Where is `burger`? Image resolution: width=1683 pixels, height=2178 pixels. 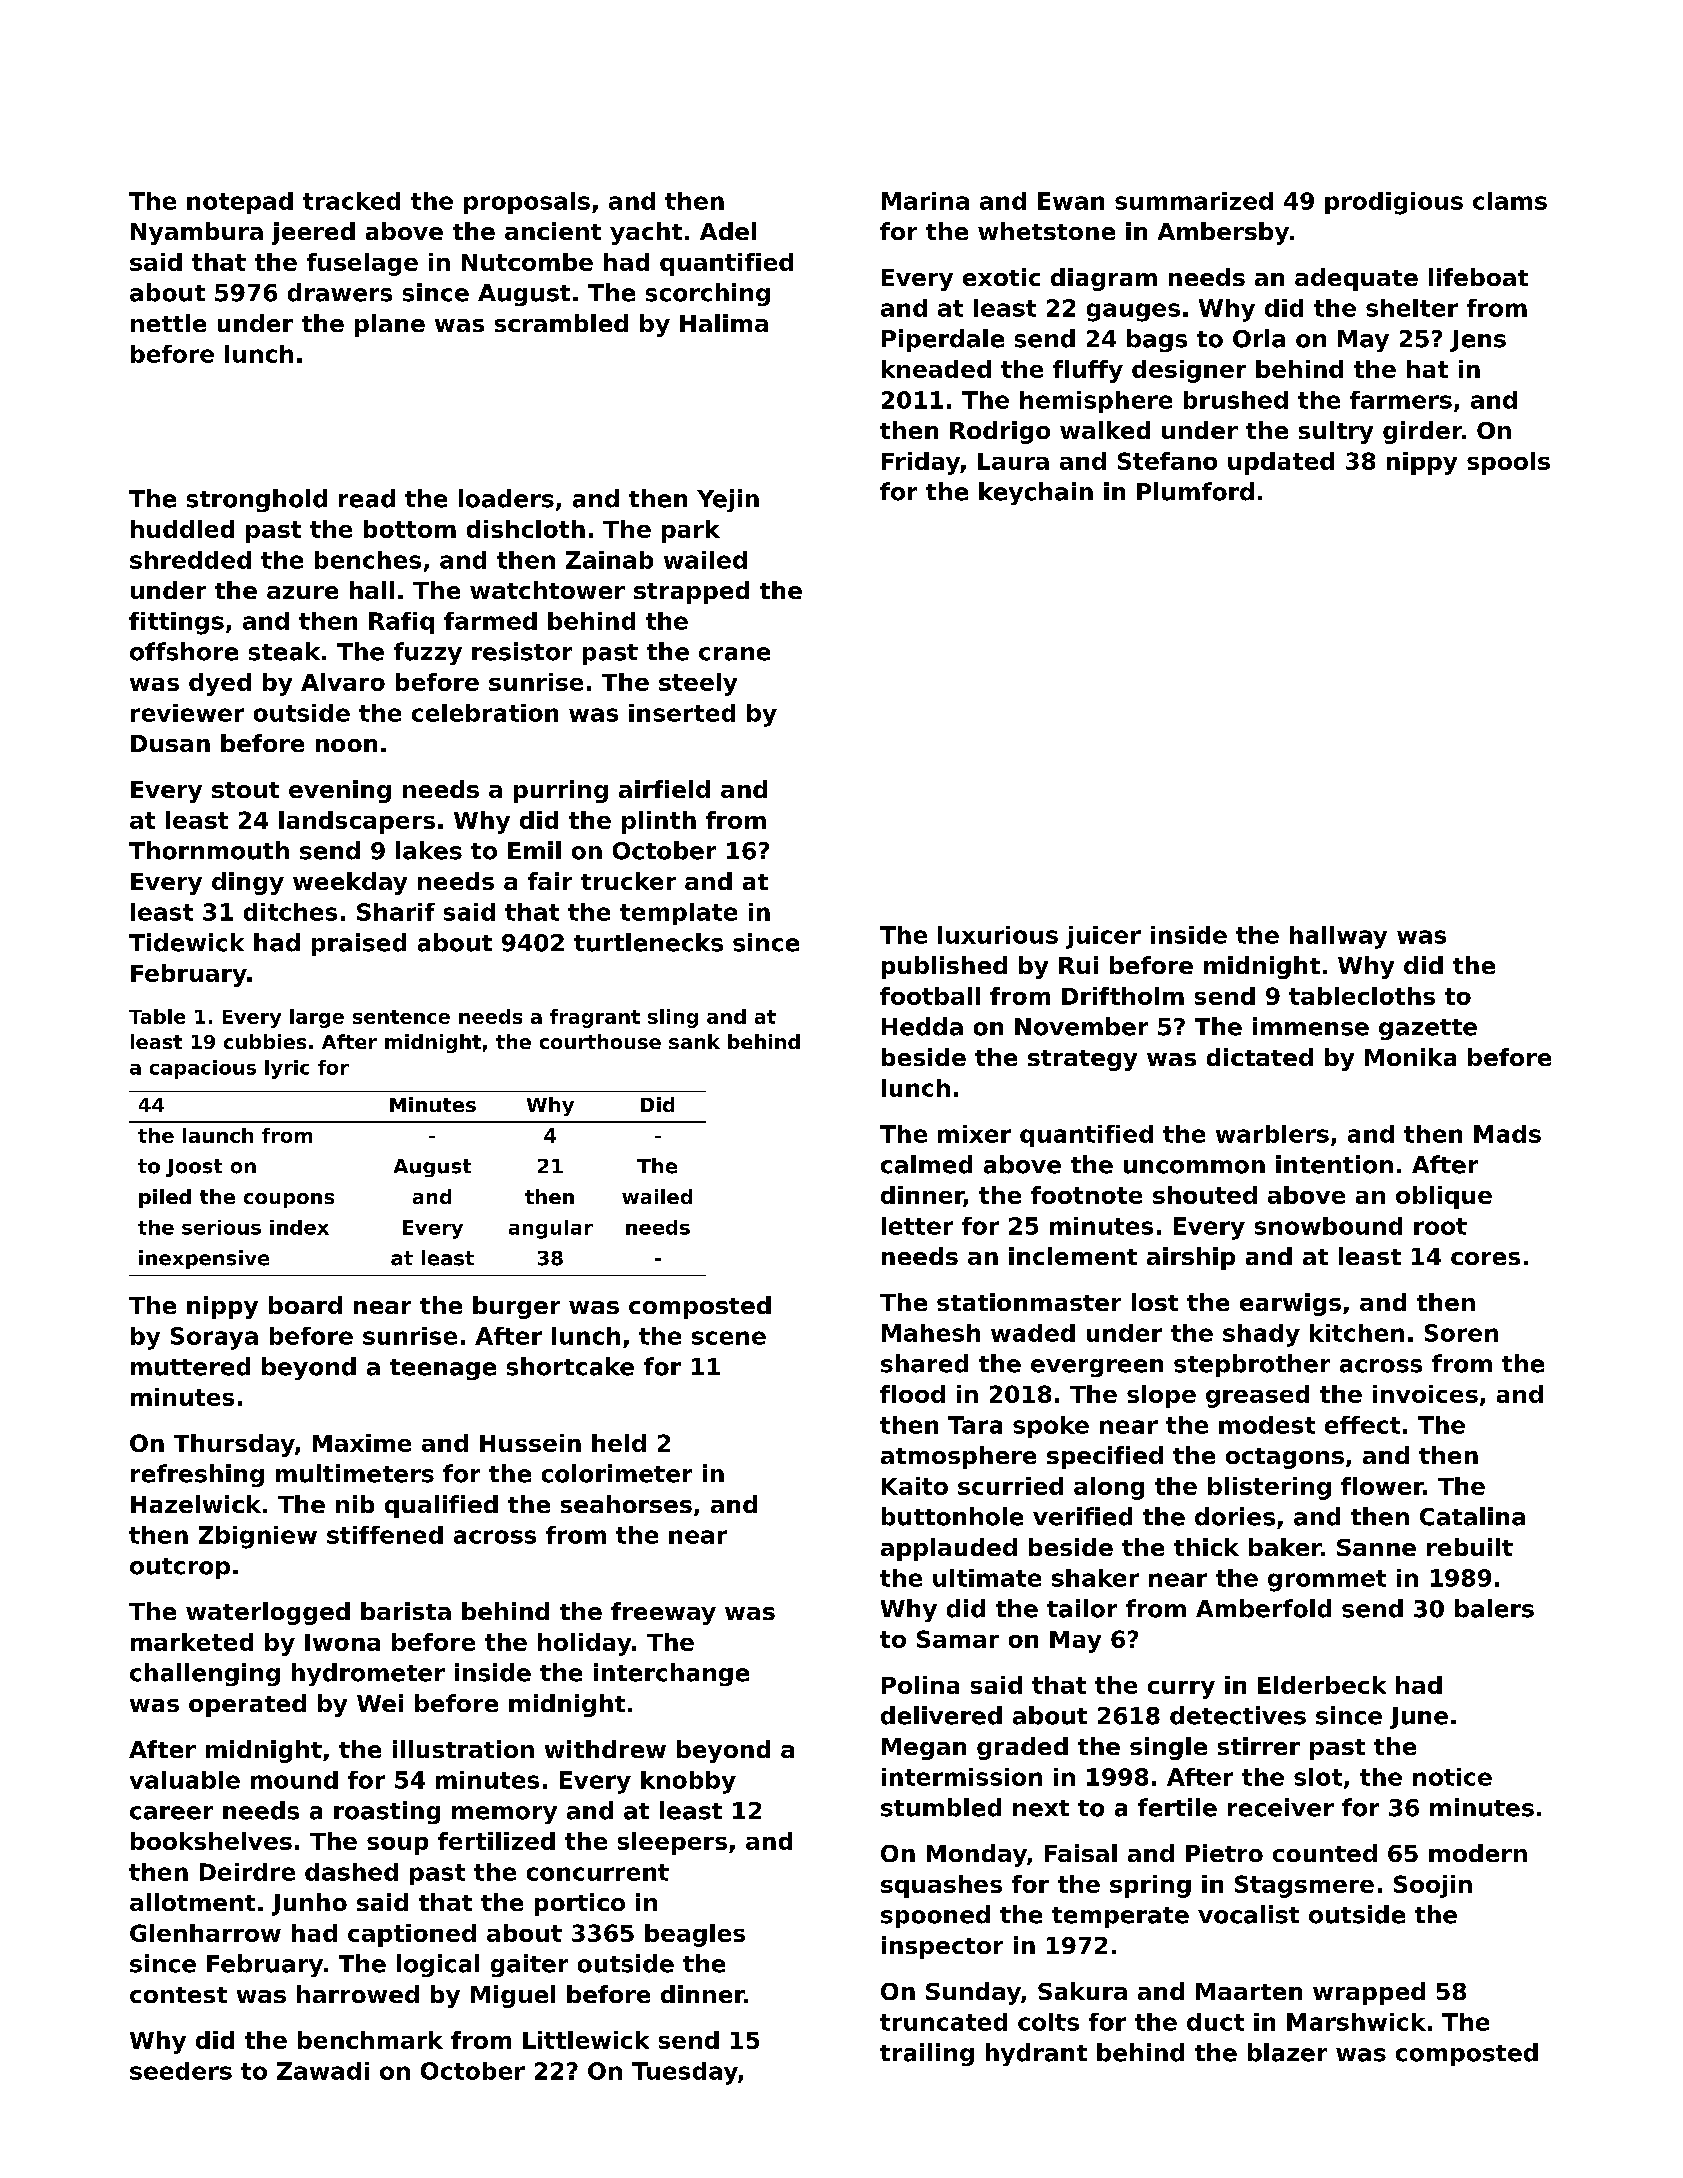 burger is located at coordinates (516, 1307).
